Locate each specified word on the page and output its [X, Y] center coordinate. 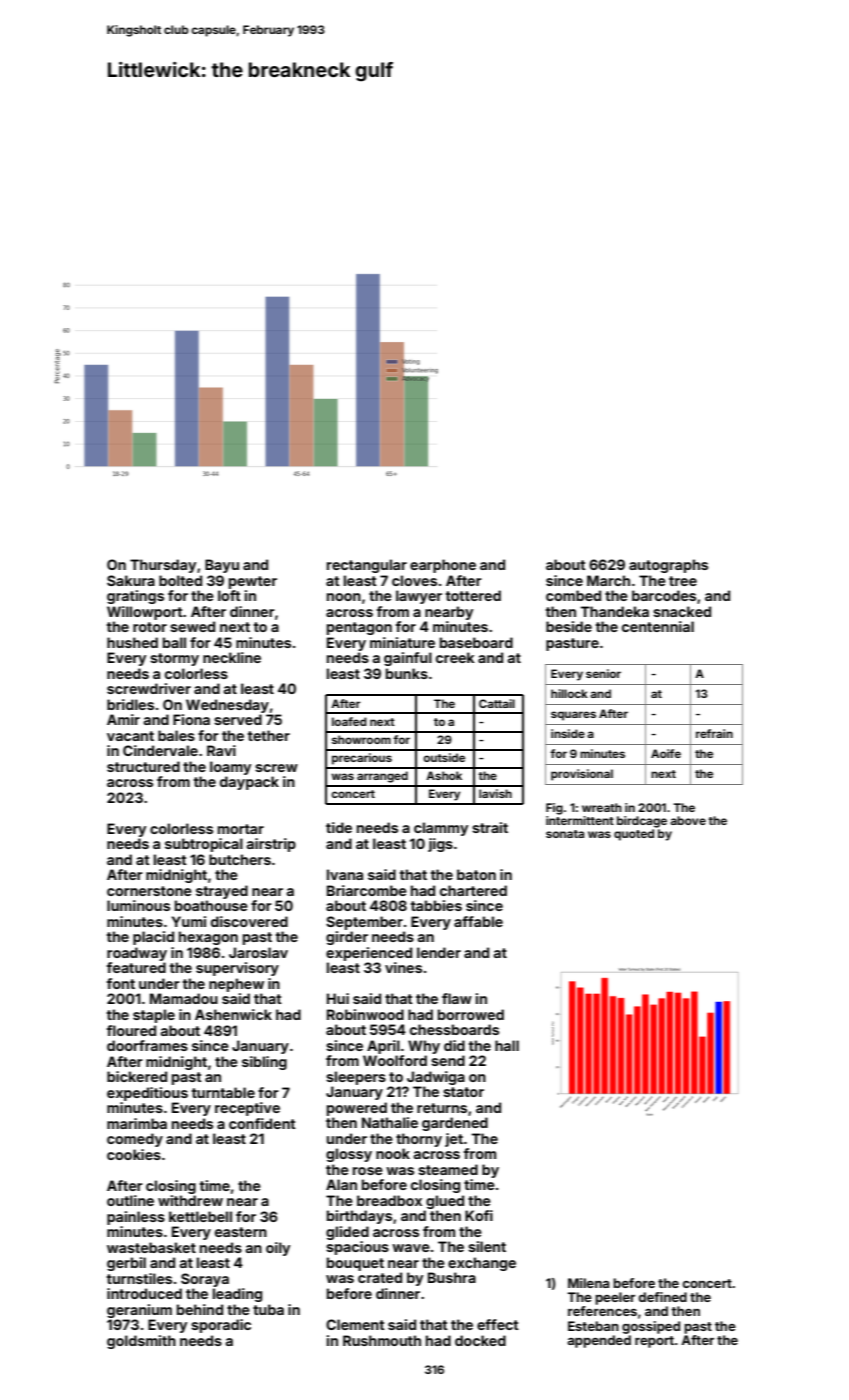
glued [445, 1202]
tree [683, 581]
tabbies [436, 905]
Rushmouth [382, 1340]
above [688, 820]
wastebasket [151, 1247]
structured [143, 766]
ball [174, 642]
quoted [634, 835]
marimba [137, 1123]
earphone [443, 566]
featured [136, 967]
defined [663, 1297]
